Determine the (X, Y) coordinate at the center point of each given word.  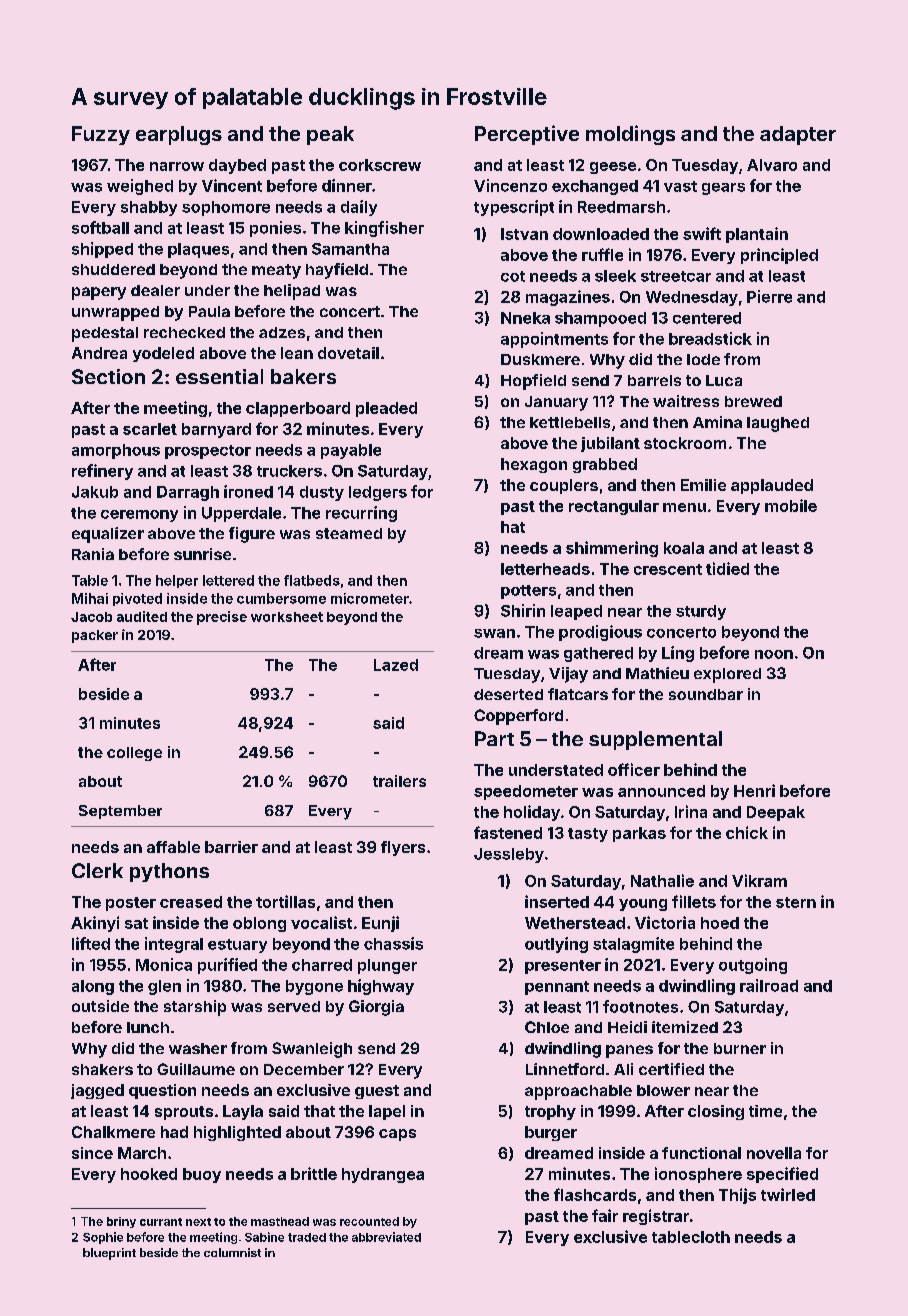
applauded (772, 486)
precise (222, 618)
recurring (361, 514)
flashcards (595, 1194)
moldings (630, 135)
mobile (791, 505)
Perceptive (527, 135)
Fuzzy (101, 135)
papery (99, 293)
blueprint (109, 1254)
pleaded (386, 409)
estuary (237, 946)
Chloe (547, 1027)
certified (671, 1069)
